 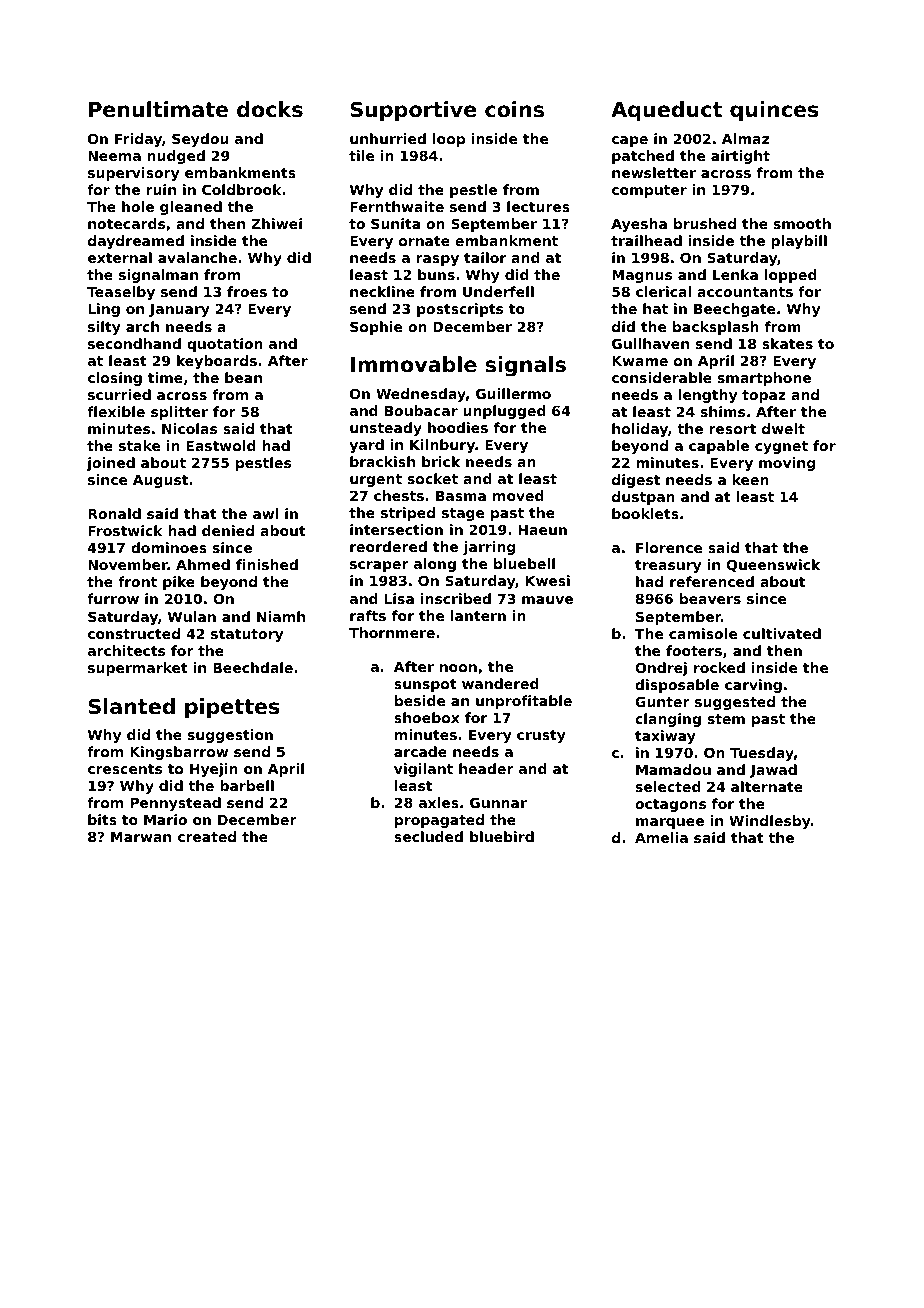 I want to click on suggested, so click(x=735, y=703).
